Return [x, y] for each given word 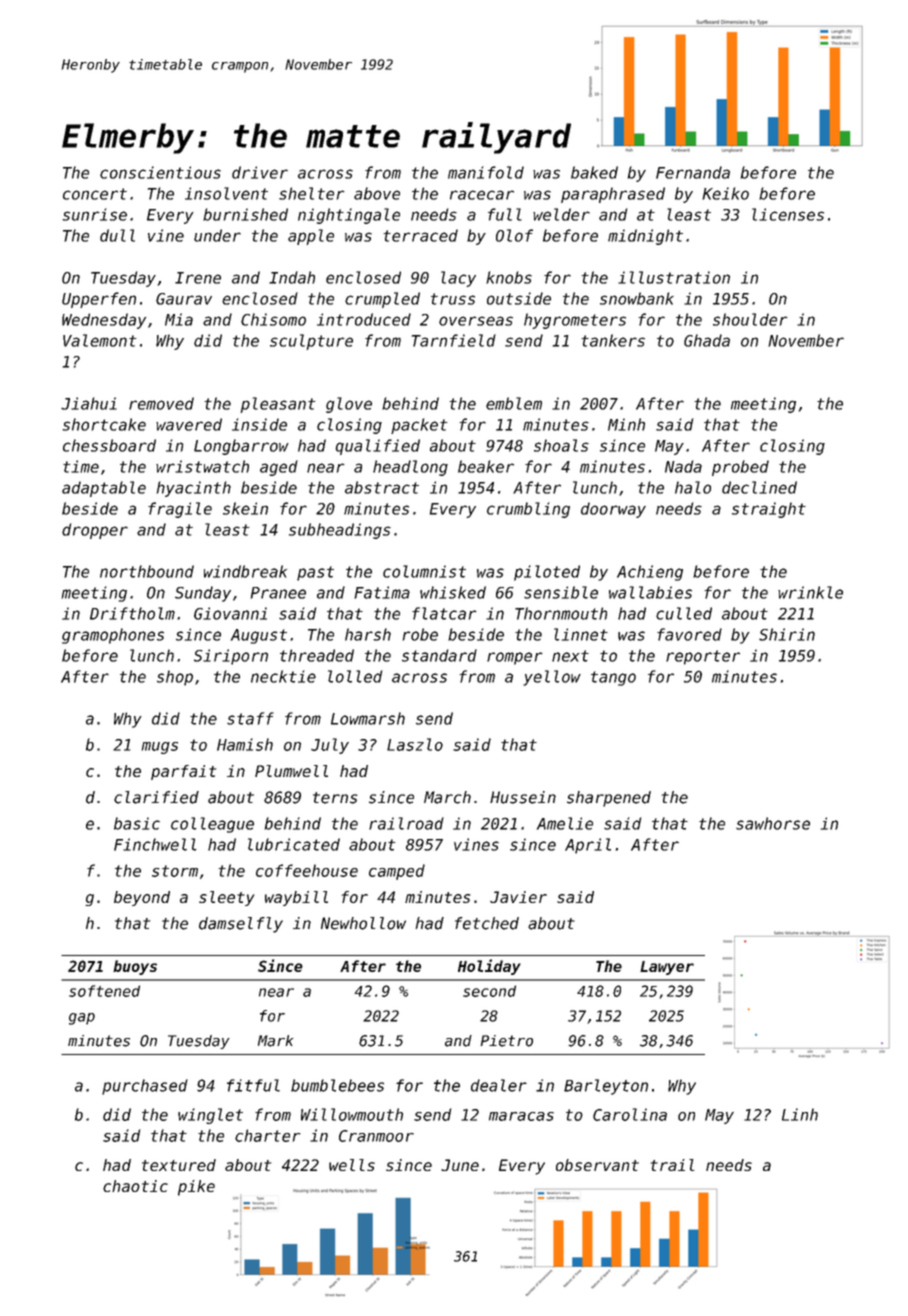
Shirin [787, 634]
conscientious [160, 172]
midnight [645, 237]
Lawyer [667, 968]
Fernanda [693, 172]
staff [250, 718]
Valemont [99, 340]
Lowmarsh [368, 718]
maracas [521, 1116]
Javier [518, 897]
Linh [800, 1114]
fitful [253, 1085]
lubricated [294, 844]
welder [561, 214]
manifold [486, 172]
